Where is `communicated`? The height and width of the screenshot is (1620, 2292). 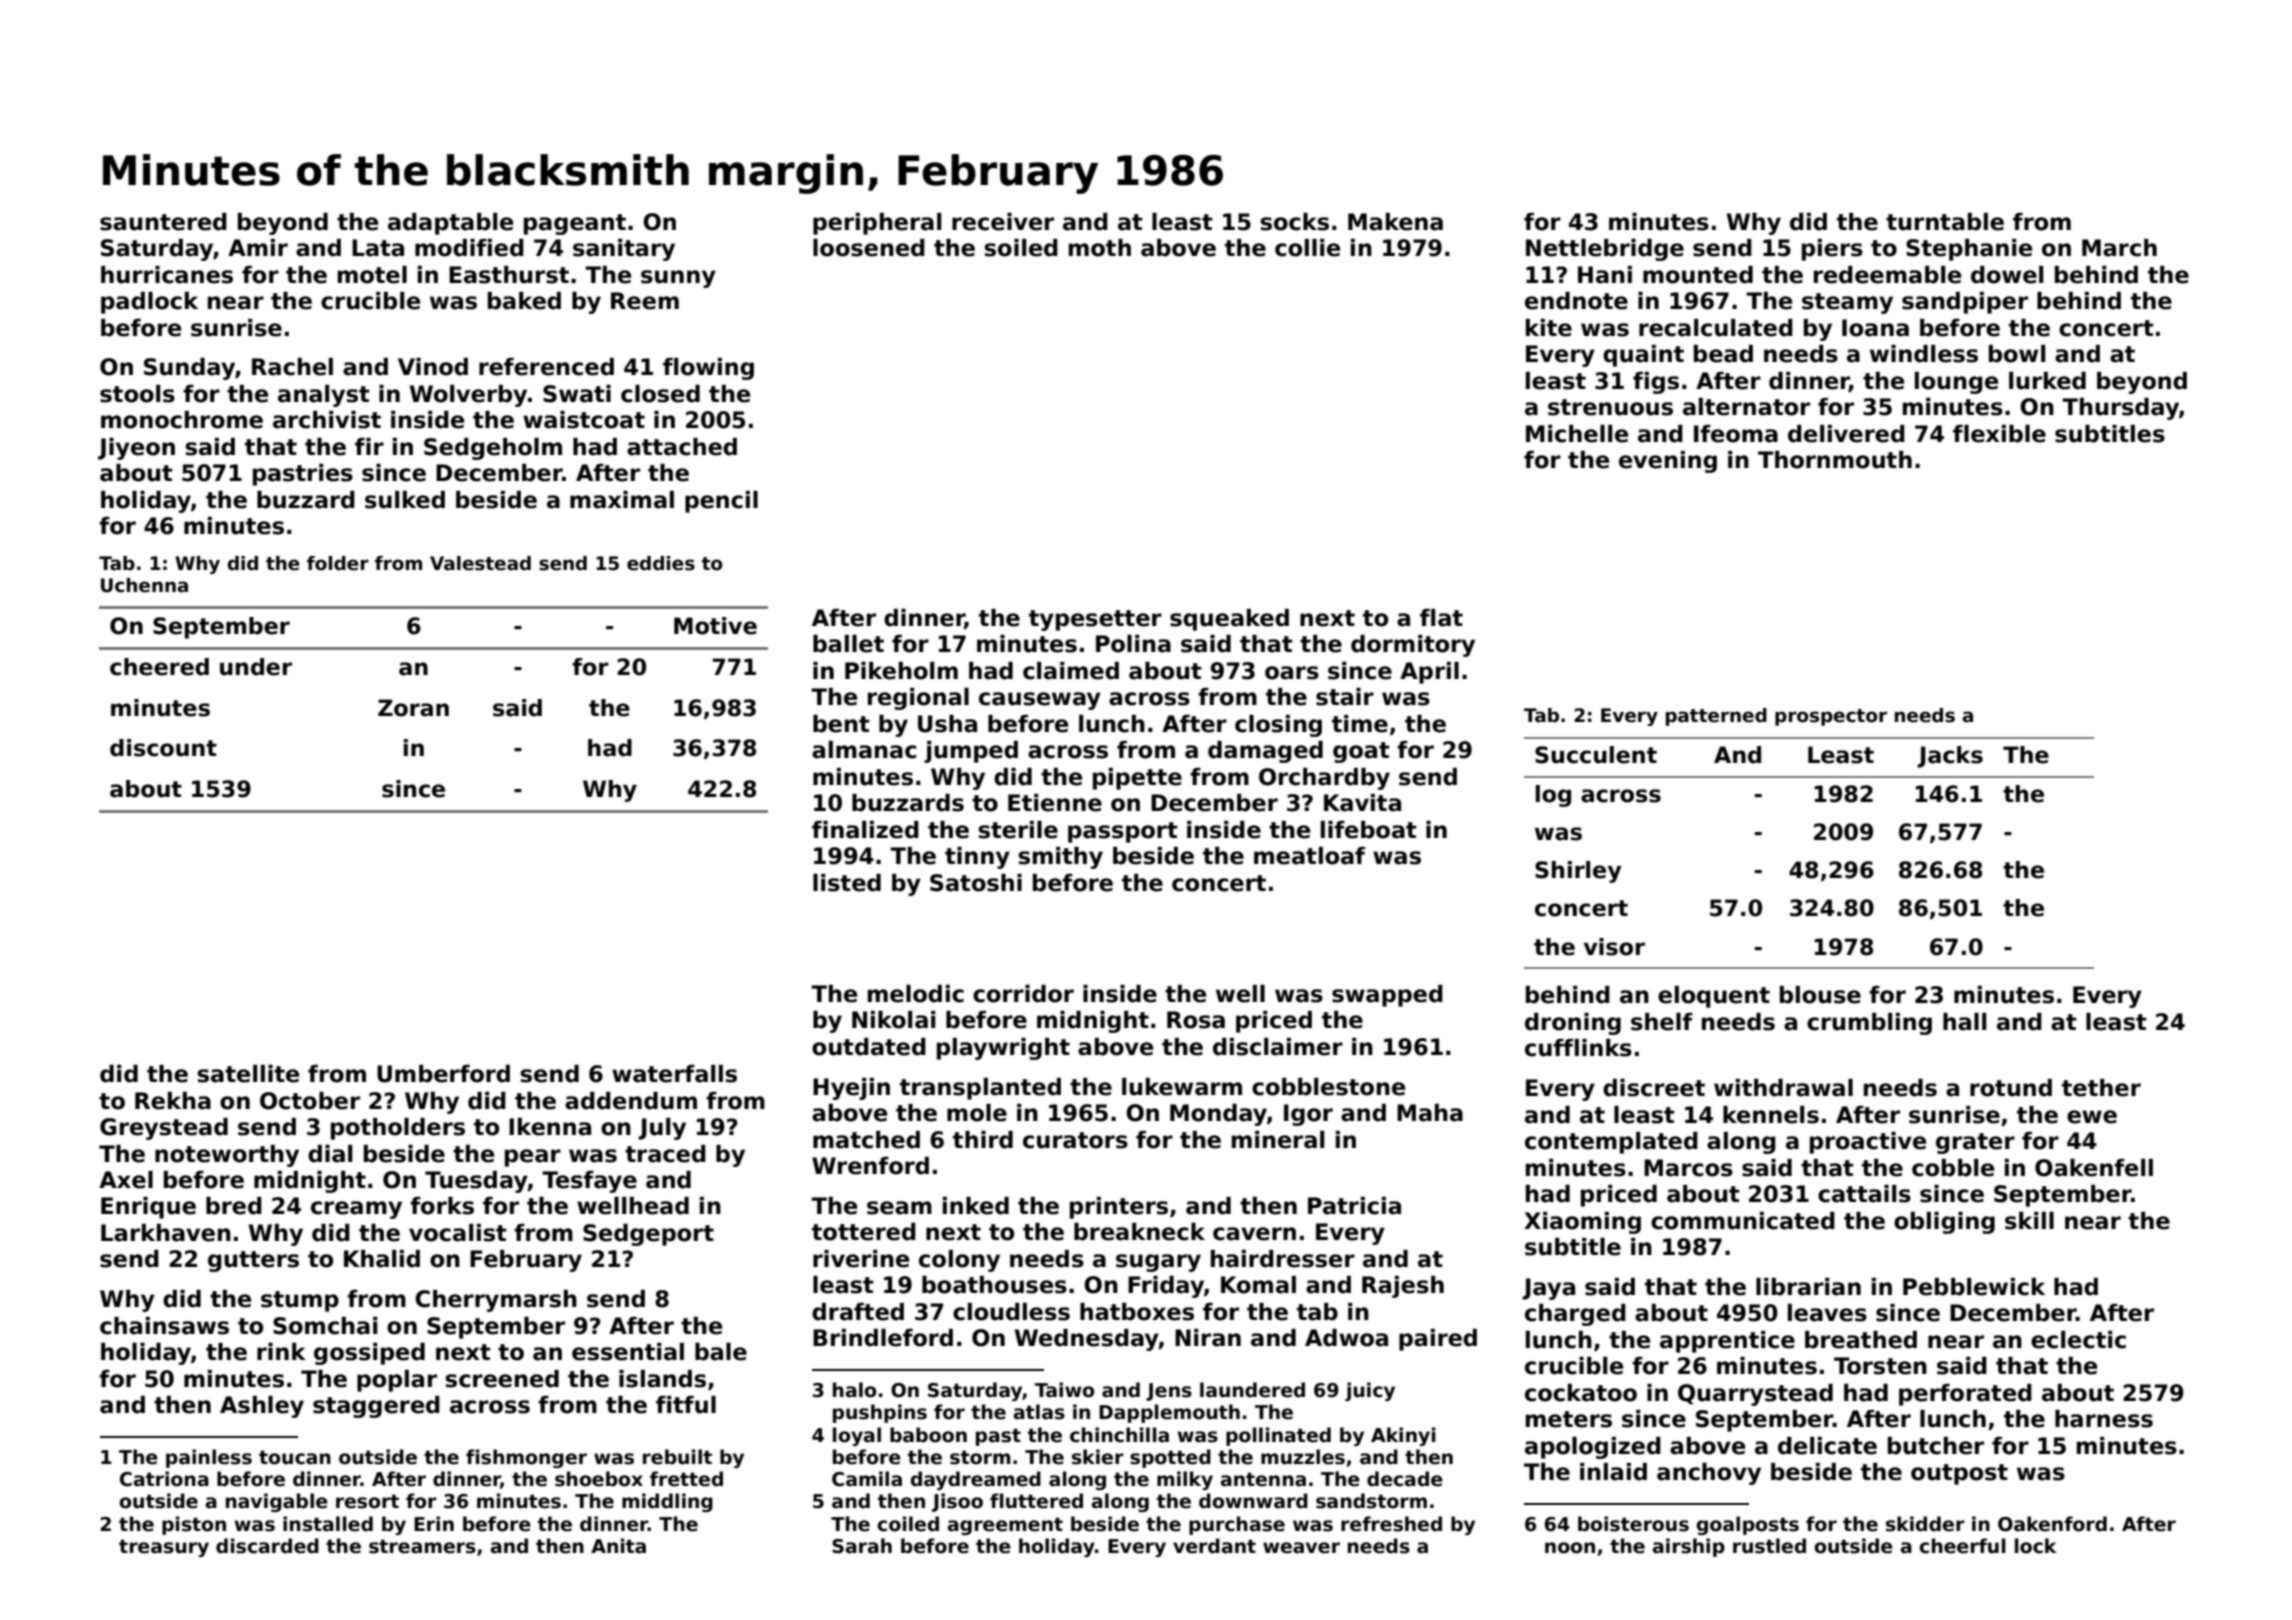 communicated is located at coordinates (1743, 1221).
